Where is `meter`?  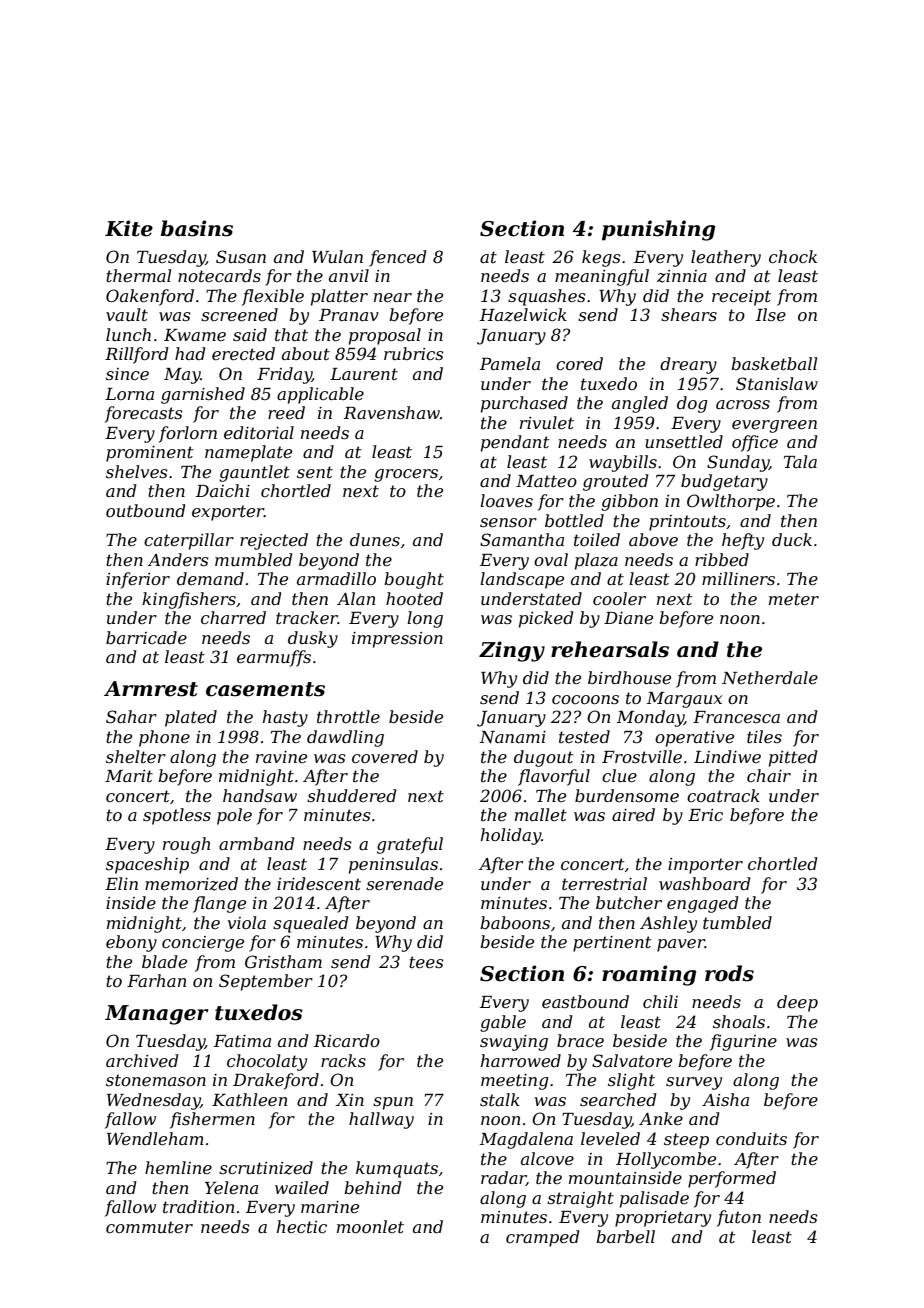
meter is located at coordinates (794, 599).
